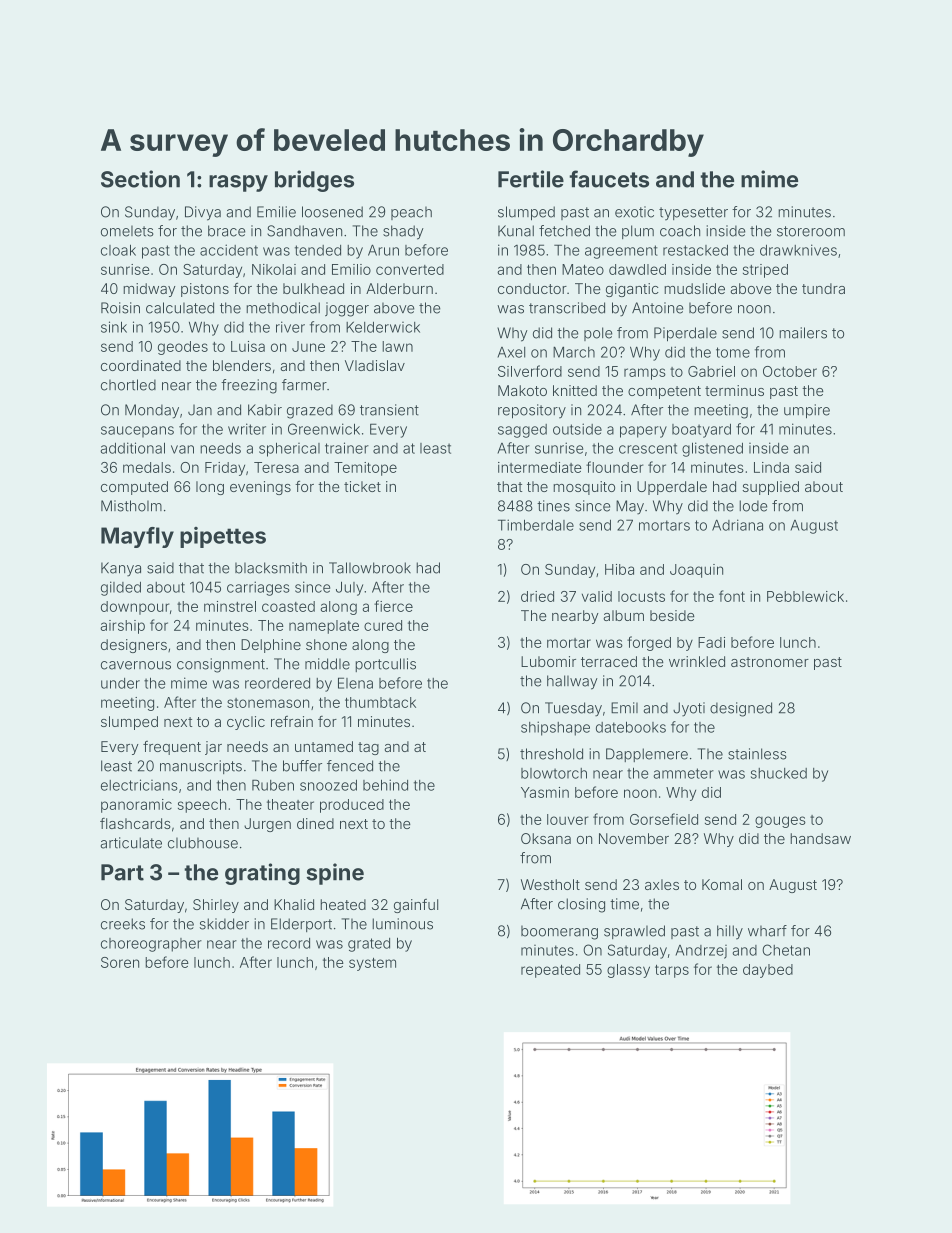 Image resolution: width=952 pixels, height=1233 pixels. I want to click on Pebblewick, so click(805, 596).
